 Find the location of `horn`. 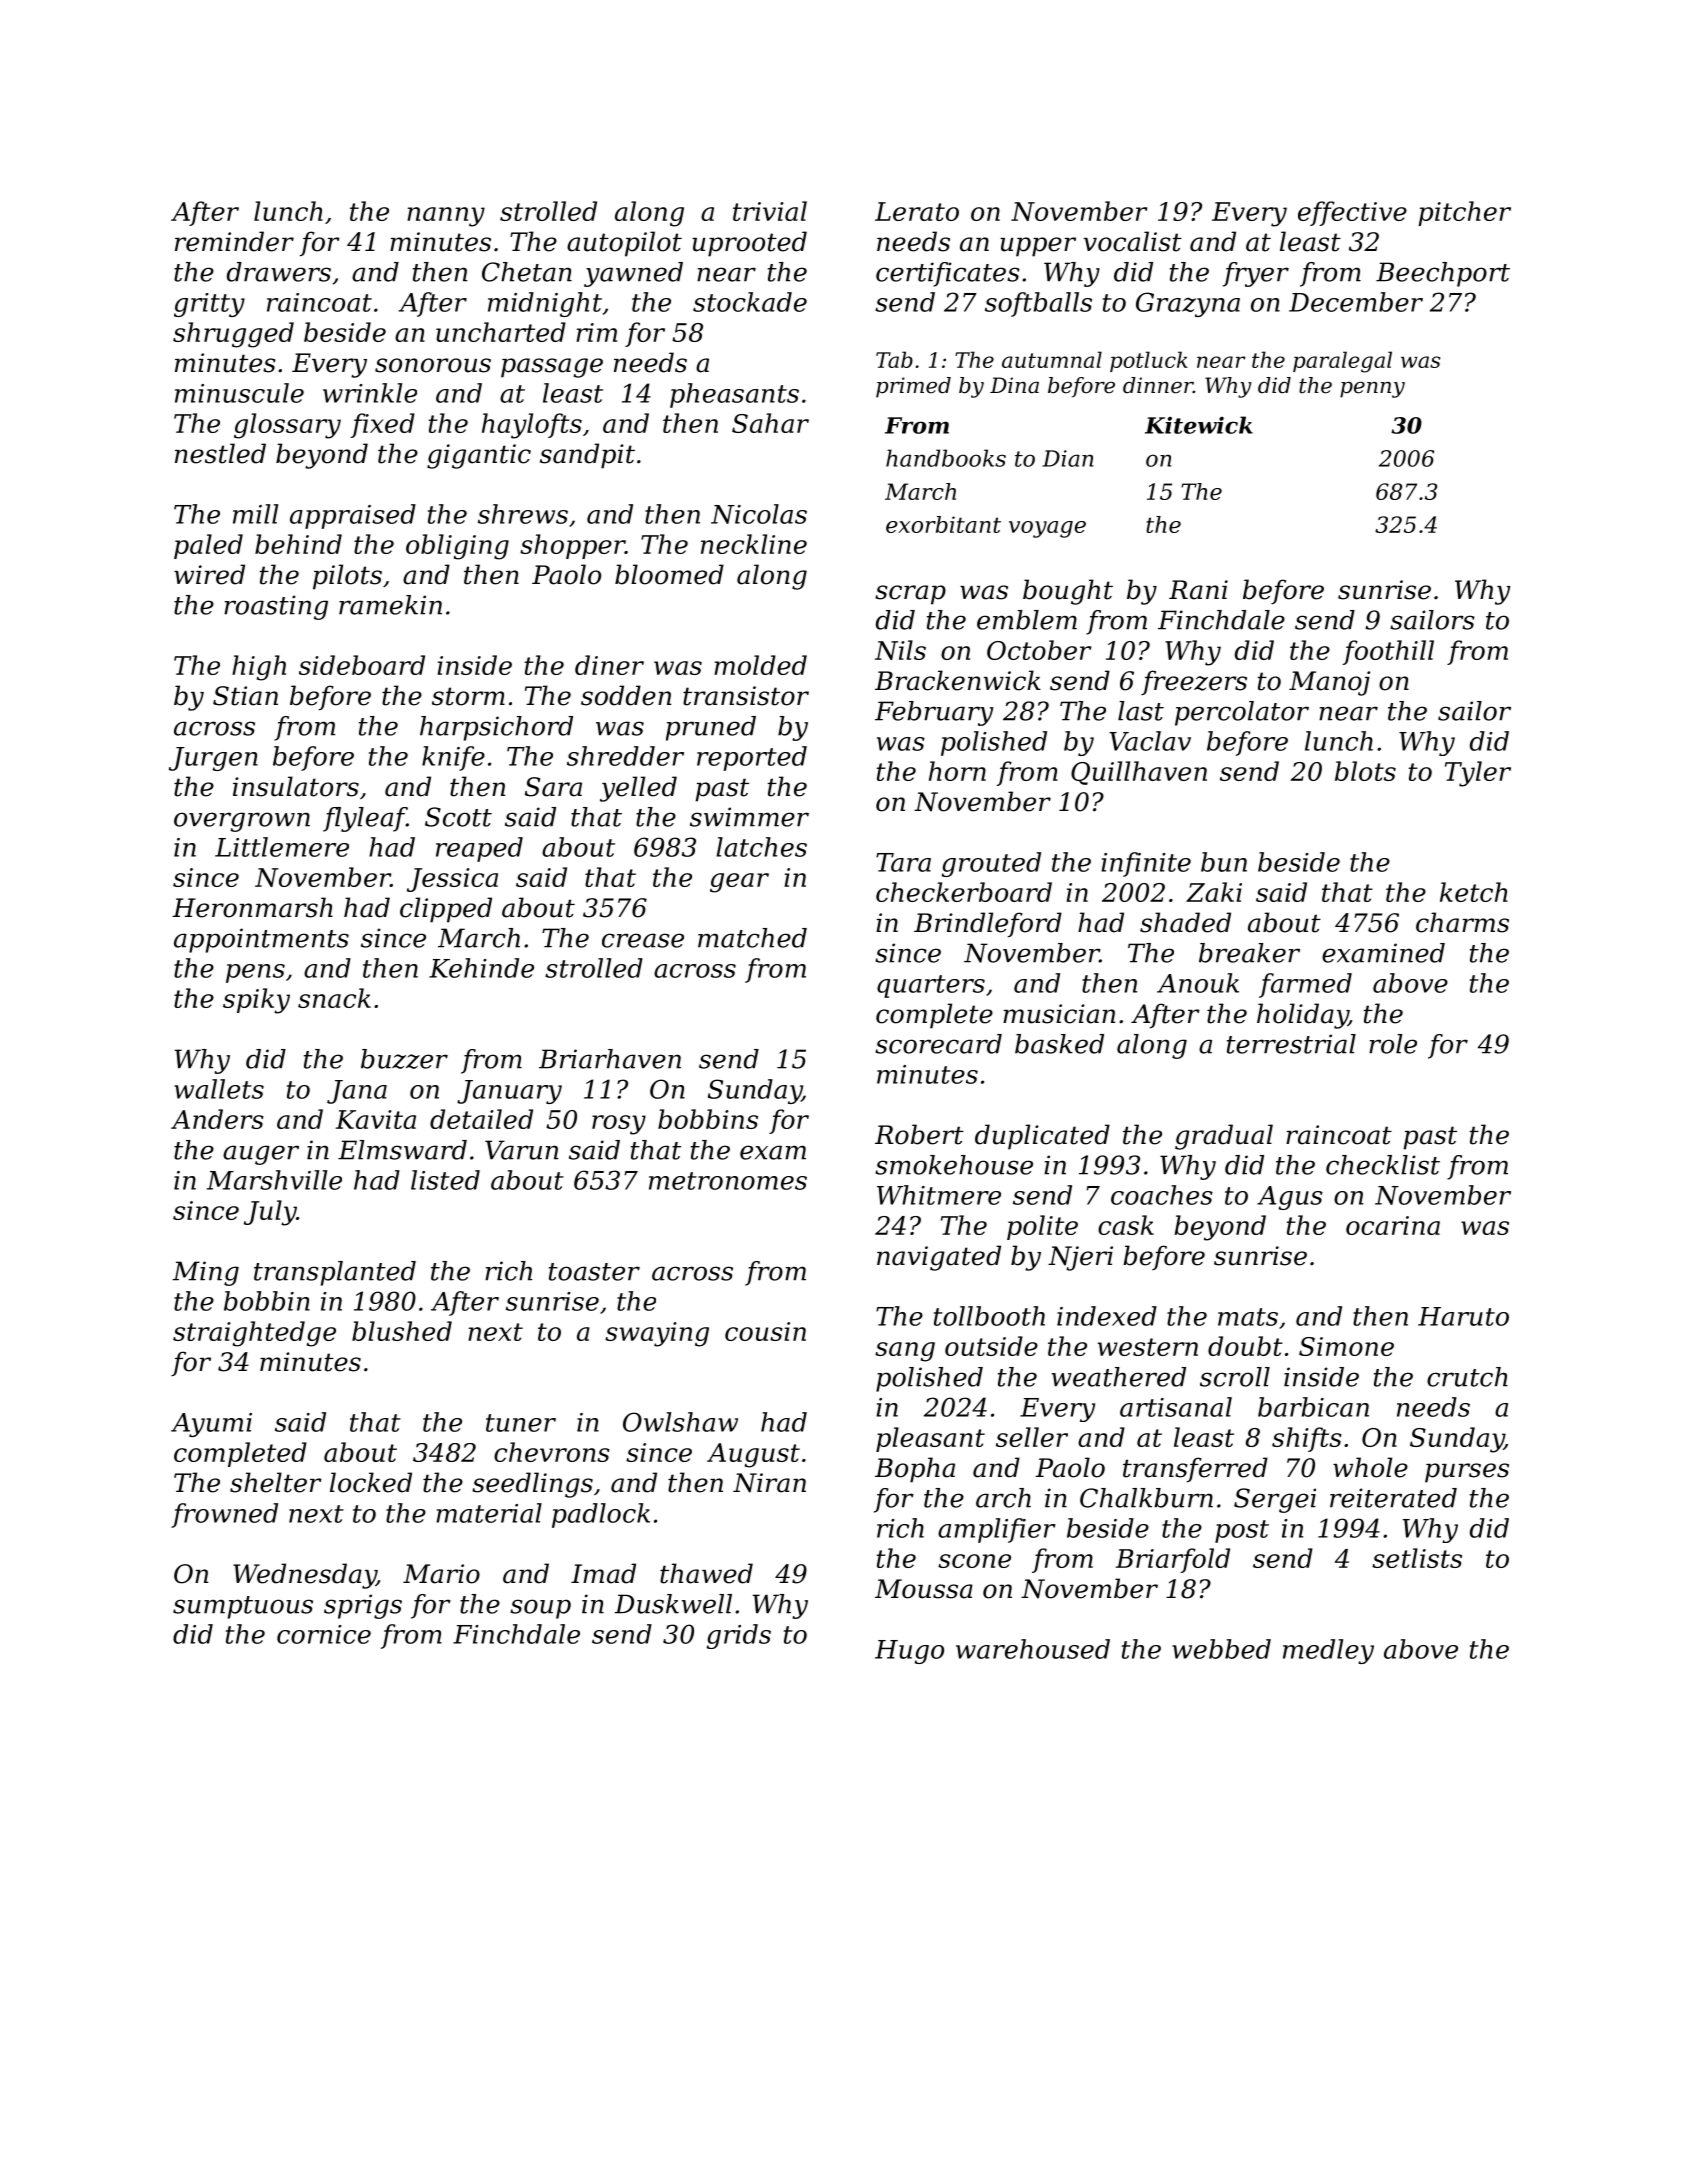

horn is located at coordinates (957, 771).
